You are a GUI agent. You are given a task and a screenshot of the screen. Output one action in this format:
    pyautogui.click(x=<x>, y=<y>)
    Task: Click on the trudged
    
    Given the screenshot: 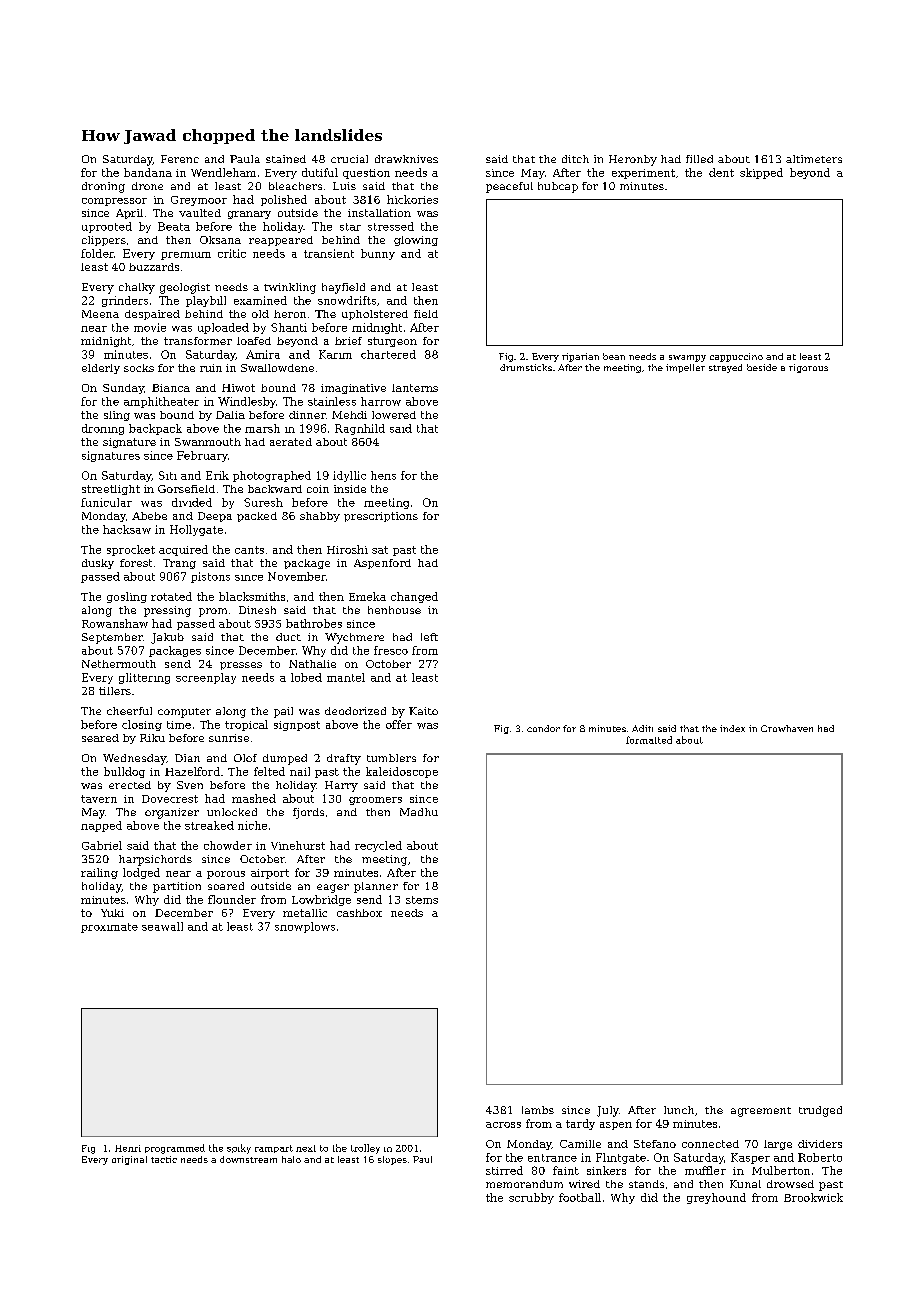 What is the action you would take?
    pyautogui.click(x=820, y=1111)
